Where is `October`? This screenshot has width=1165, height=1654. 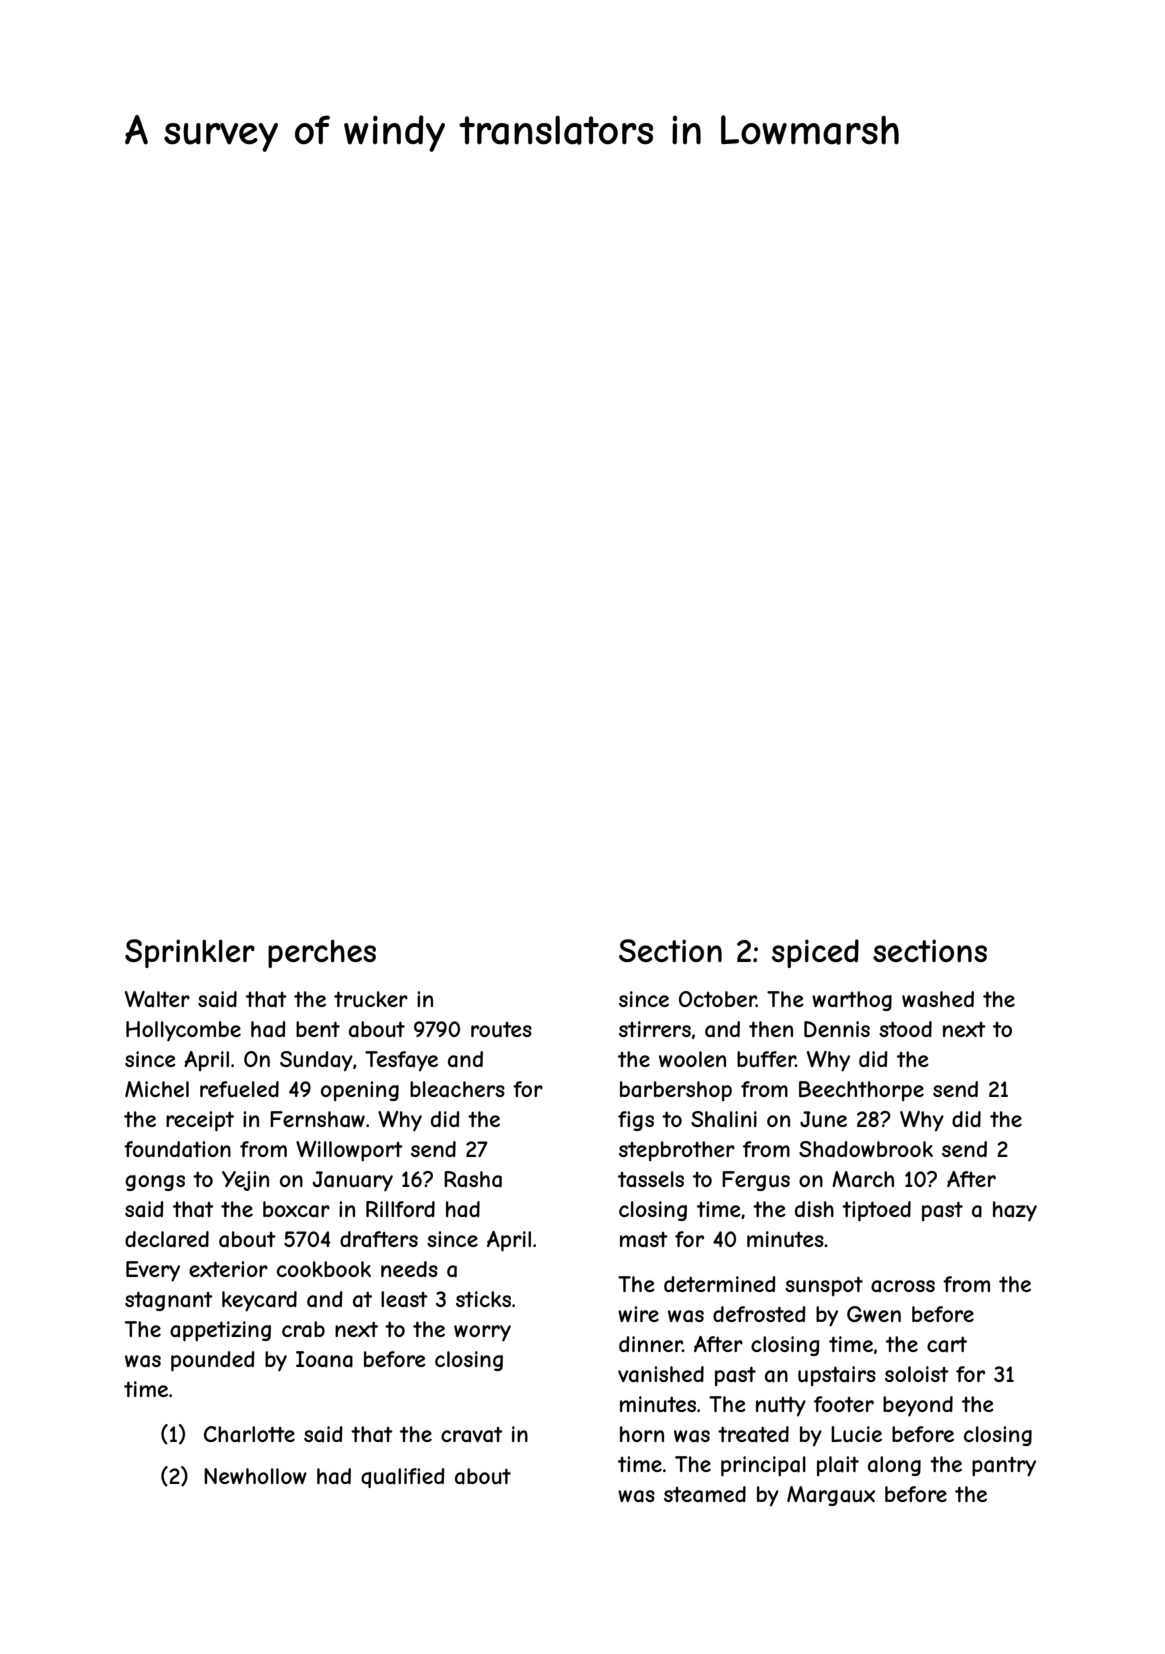 October is located at coordinates (717, 999).
